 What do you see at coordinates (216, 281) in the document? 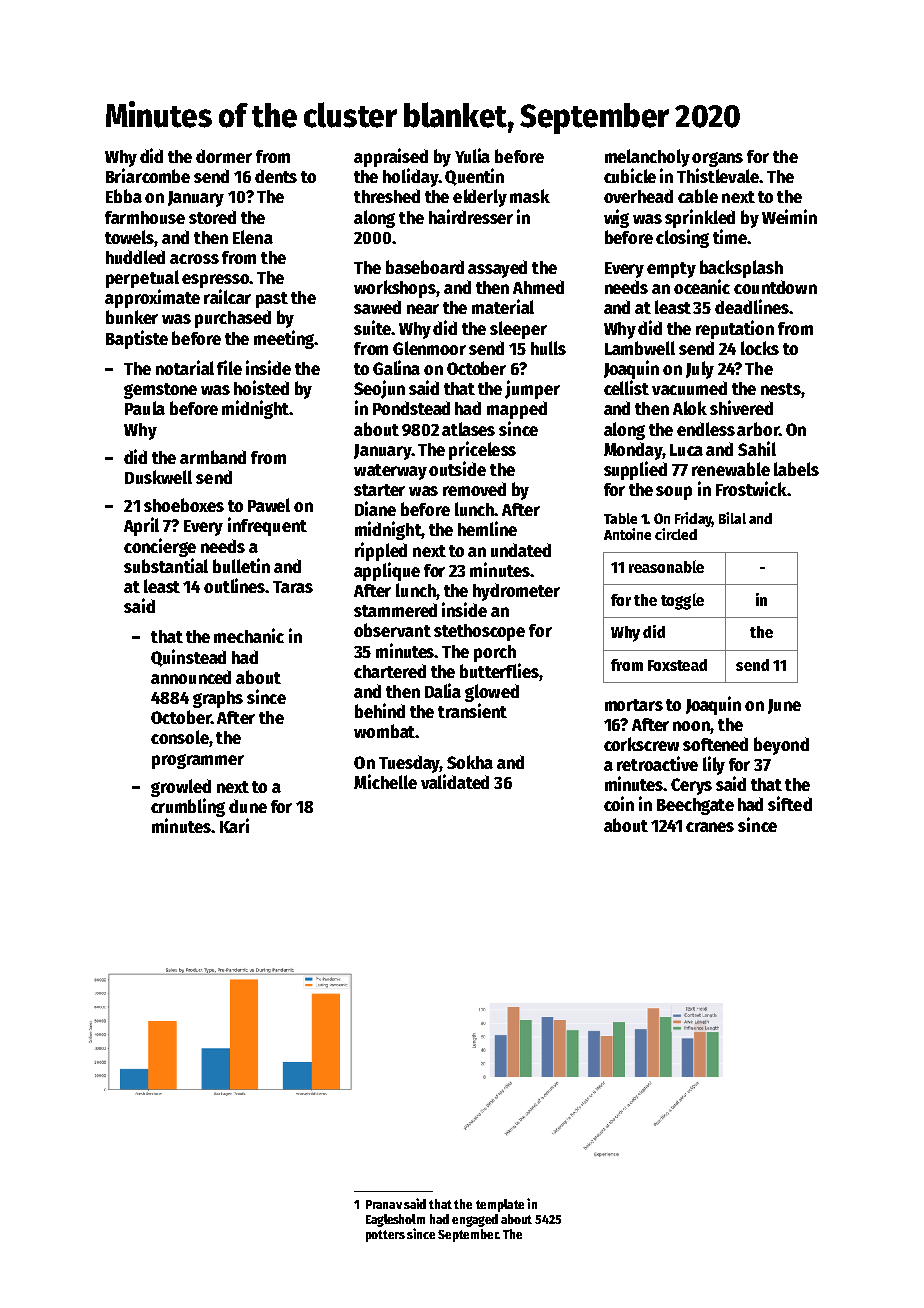
I see `espresso` at bounding box center [216, 281].
